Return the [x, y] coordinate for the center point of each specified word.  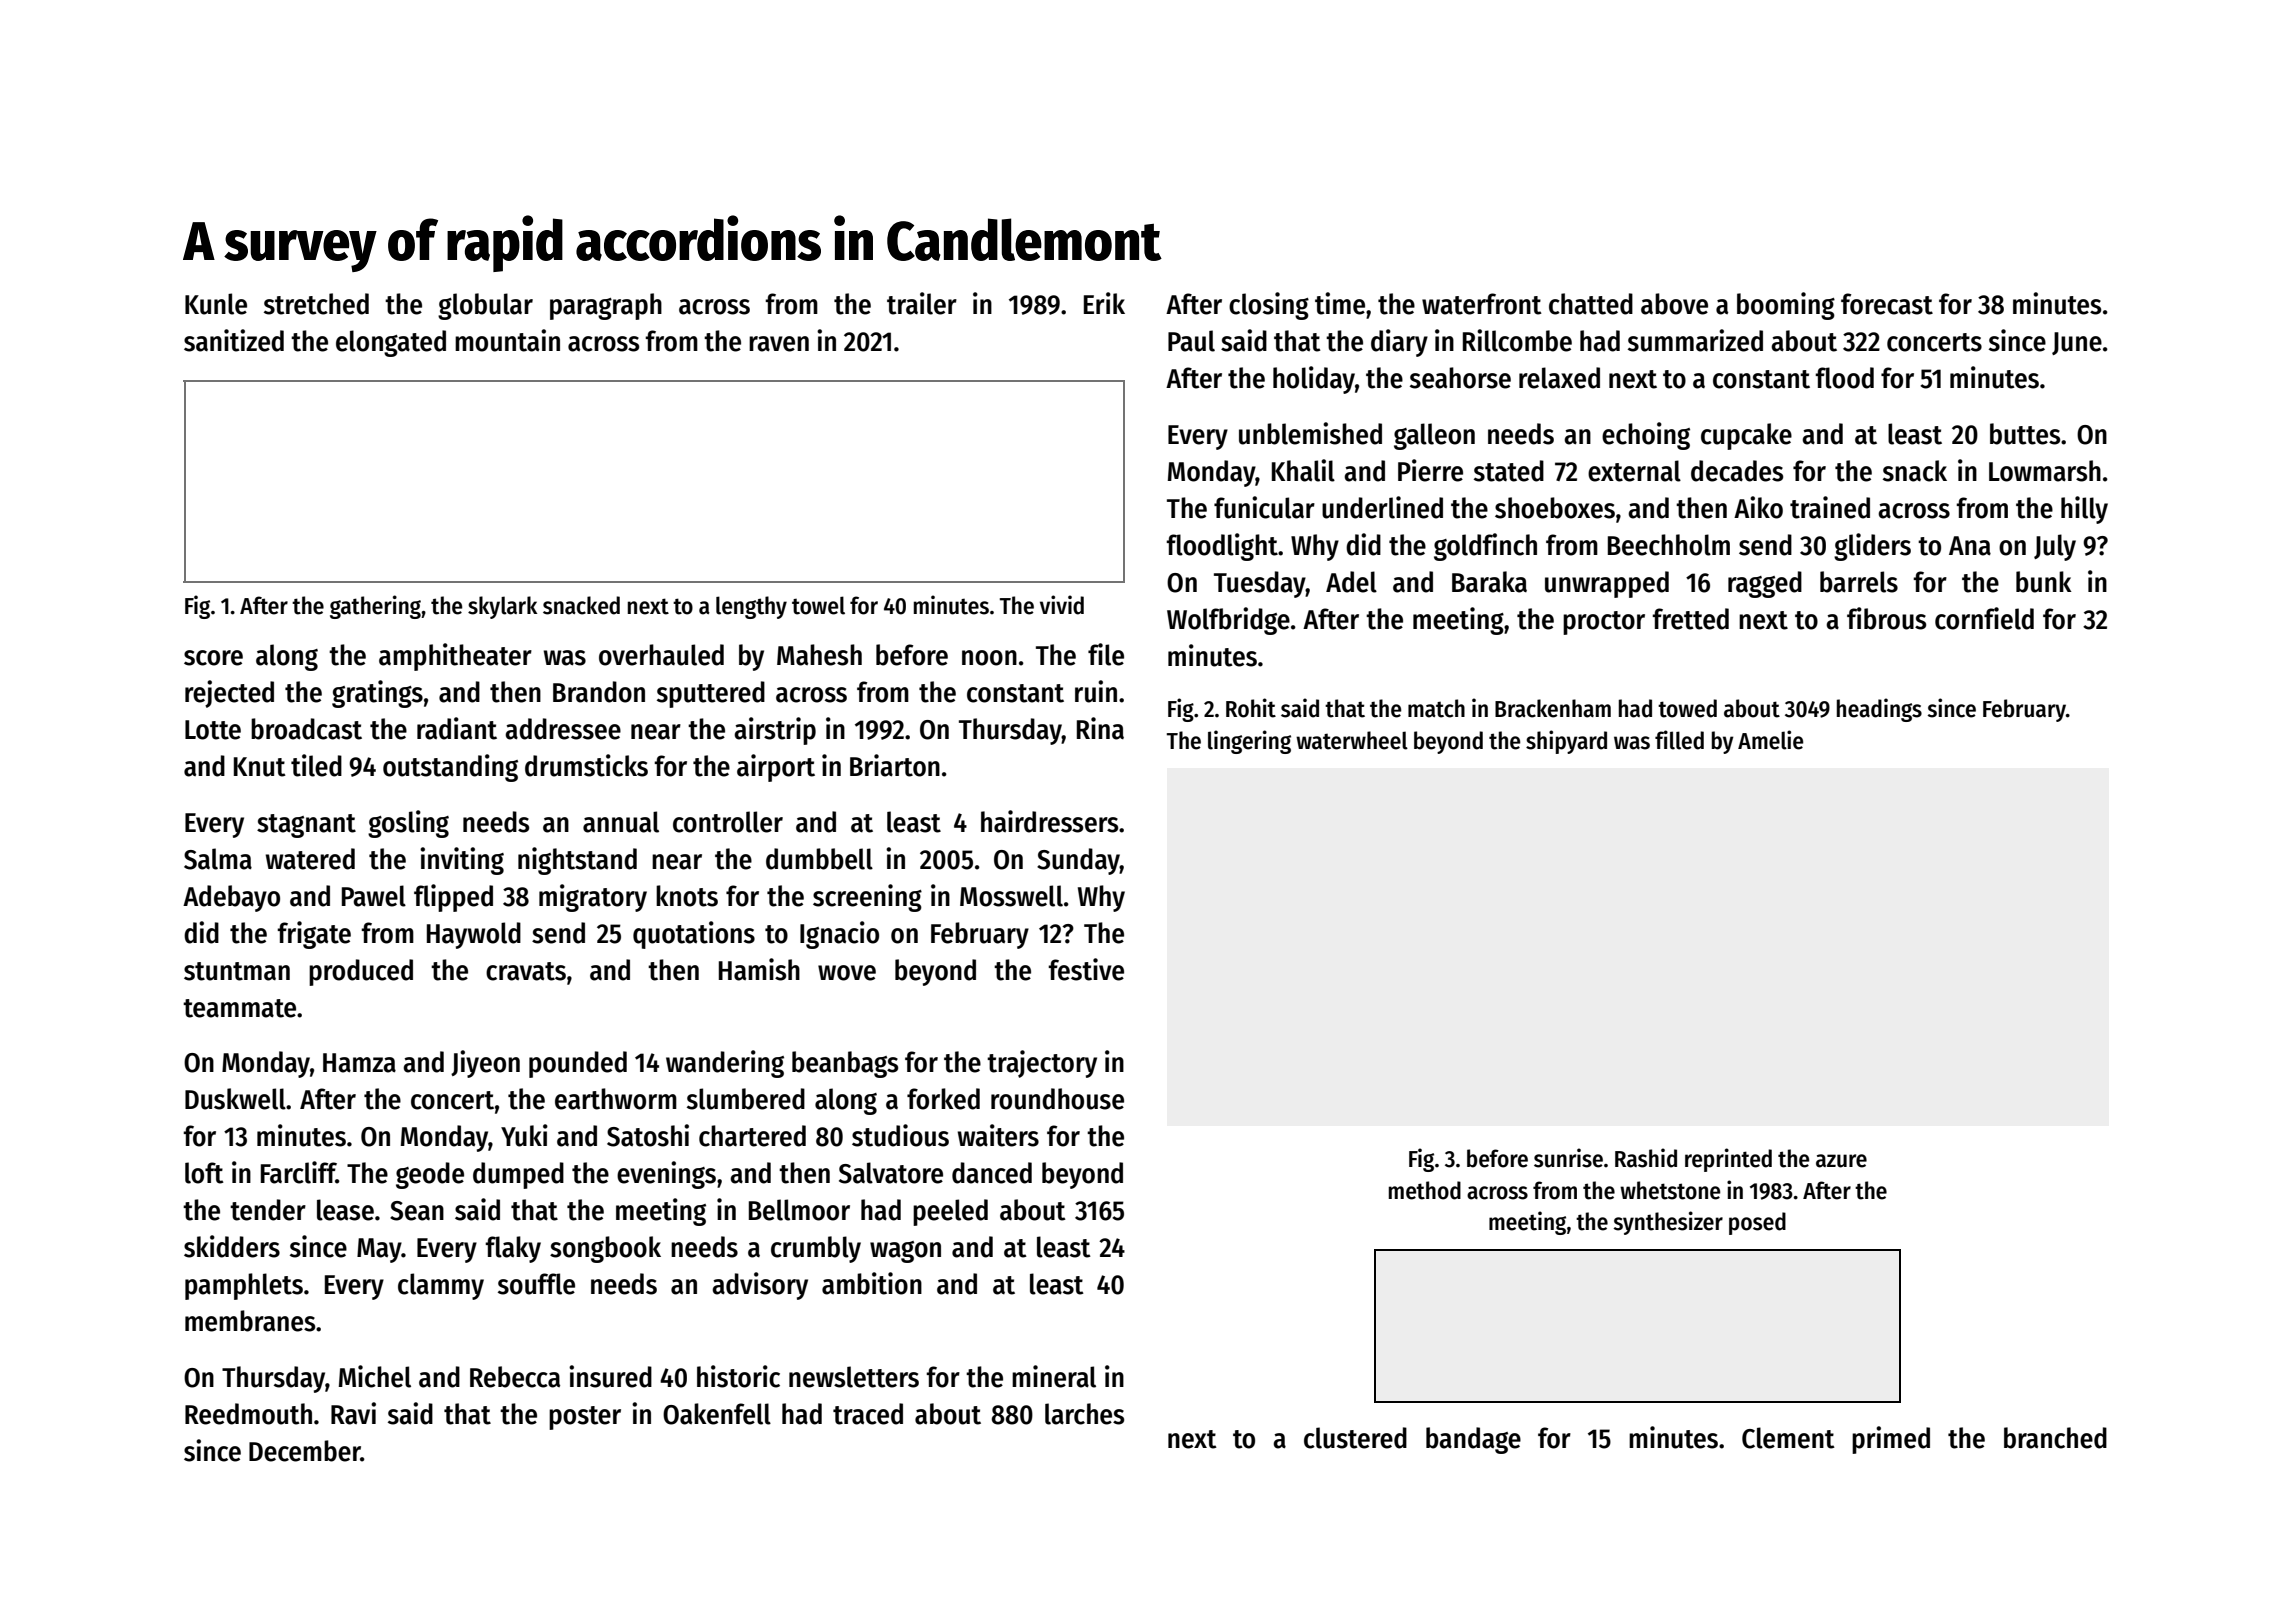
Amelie [1770, 740]
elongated [391, 343]
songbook [605, 1249]
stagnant [306, 826]
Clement [1788, 1438]
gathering [376, 607]
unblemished [1310, 433]
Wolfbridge [1228, 621]
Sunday [1078, 861]
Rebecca [515, 1377]
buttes [2025, 434]
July [2055, 547]
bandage [1473, 1440]
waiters [998, 1135]
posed [1757, 1223]
